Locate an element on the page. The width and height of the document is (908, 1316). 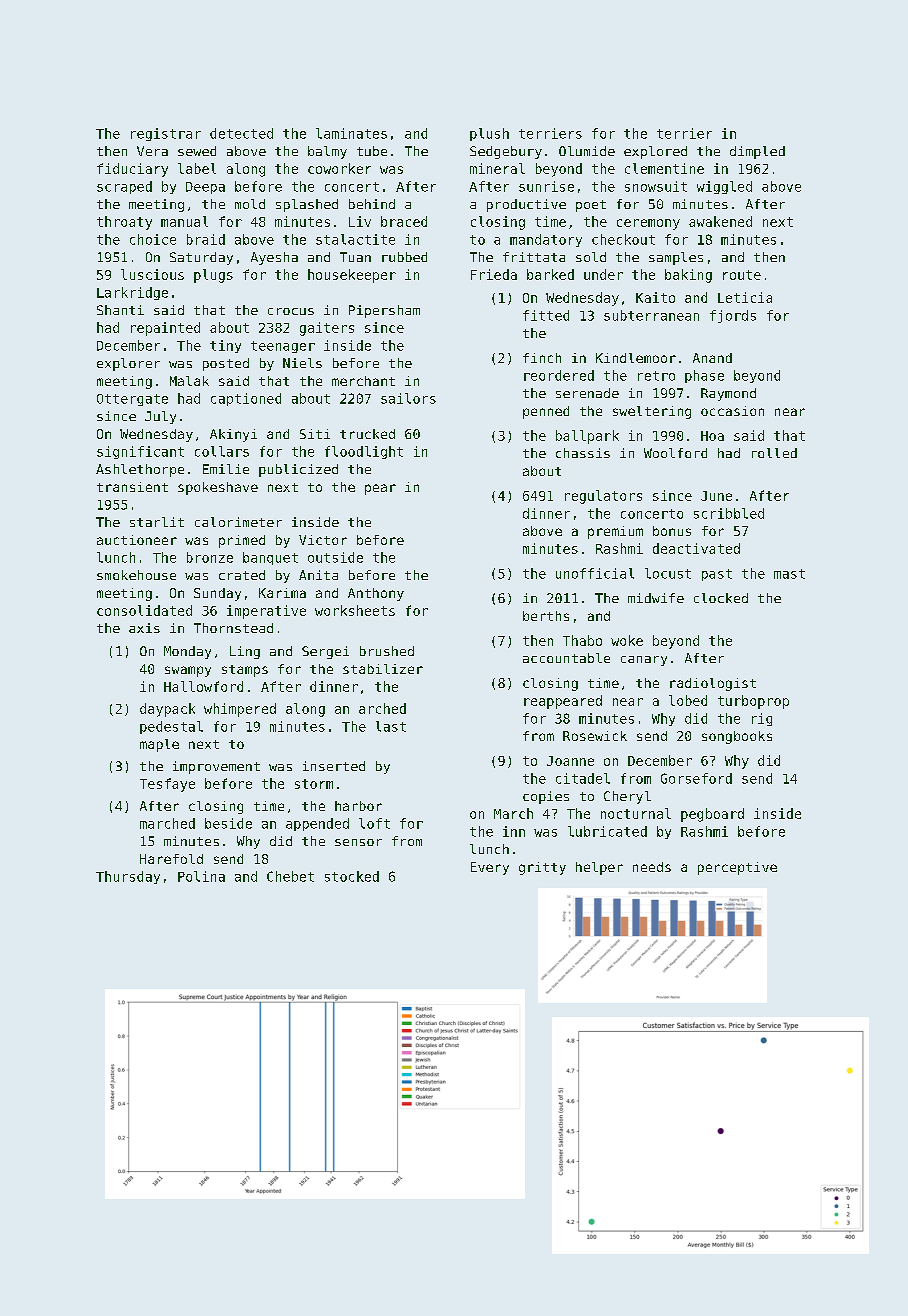
stocked is located at coordinates (352, 876).
